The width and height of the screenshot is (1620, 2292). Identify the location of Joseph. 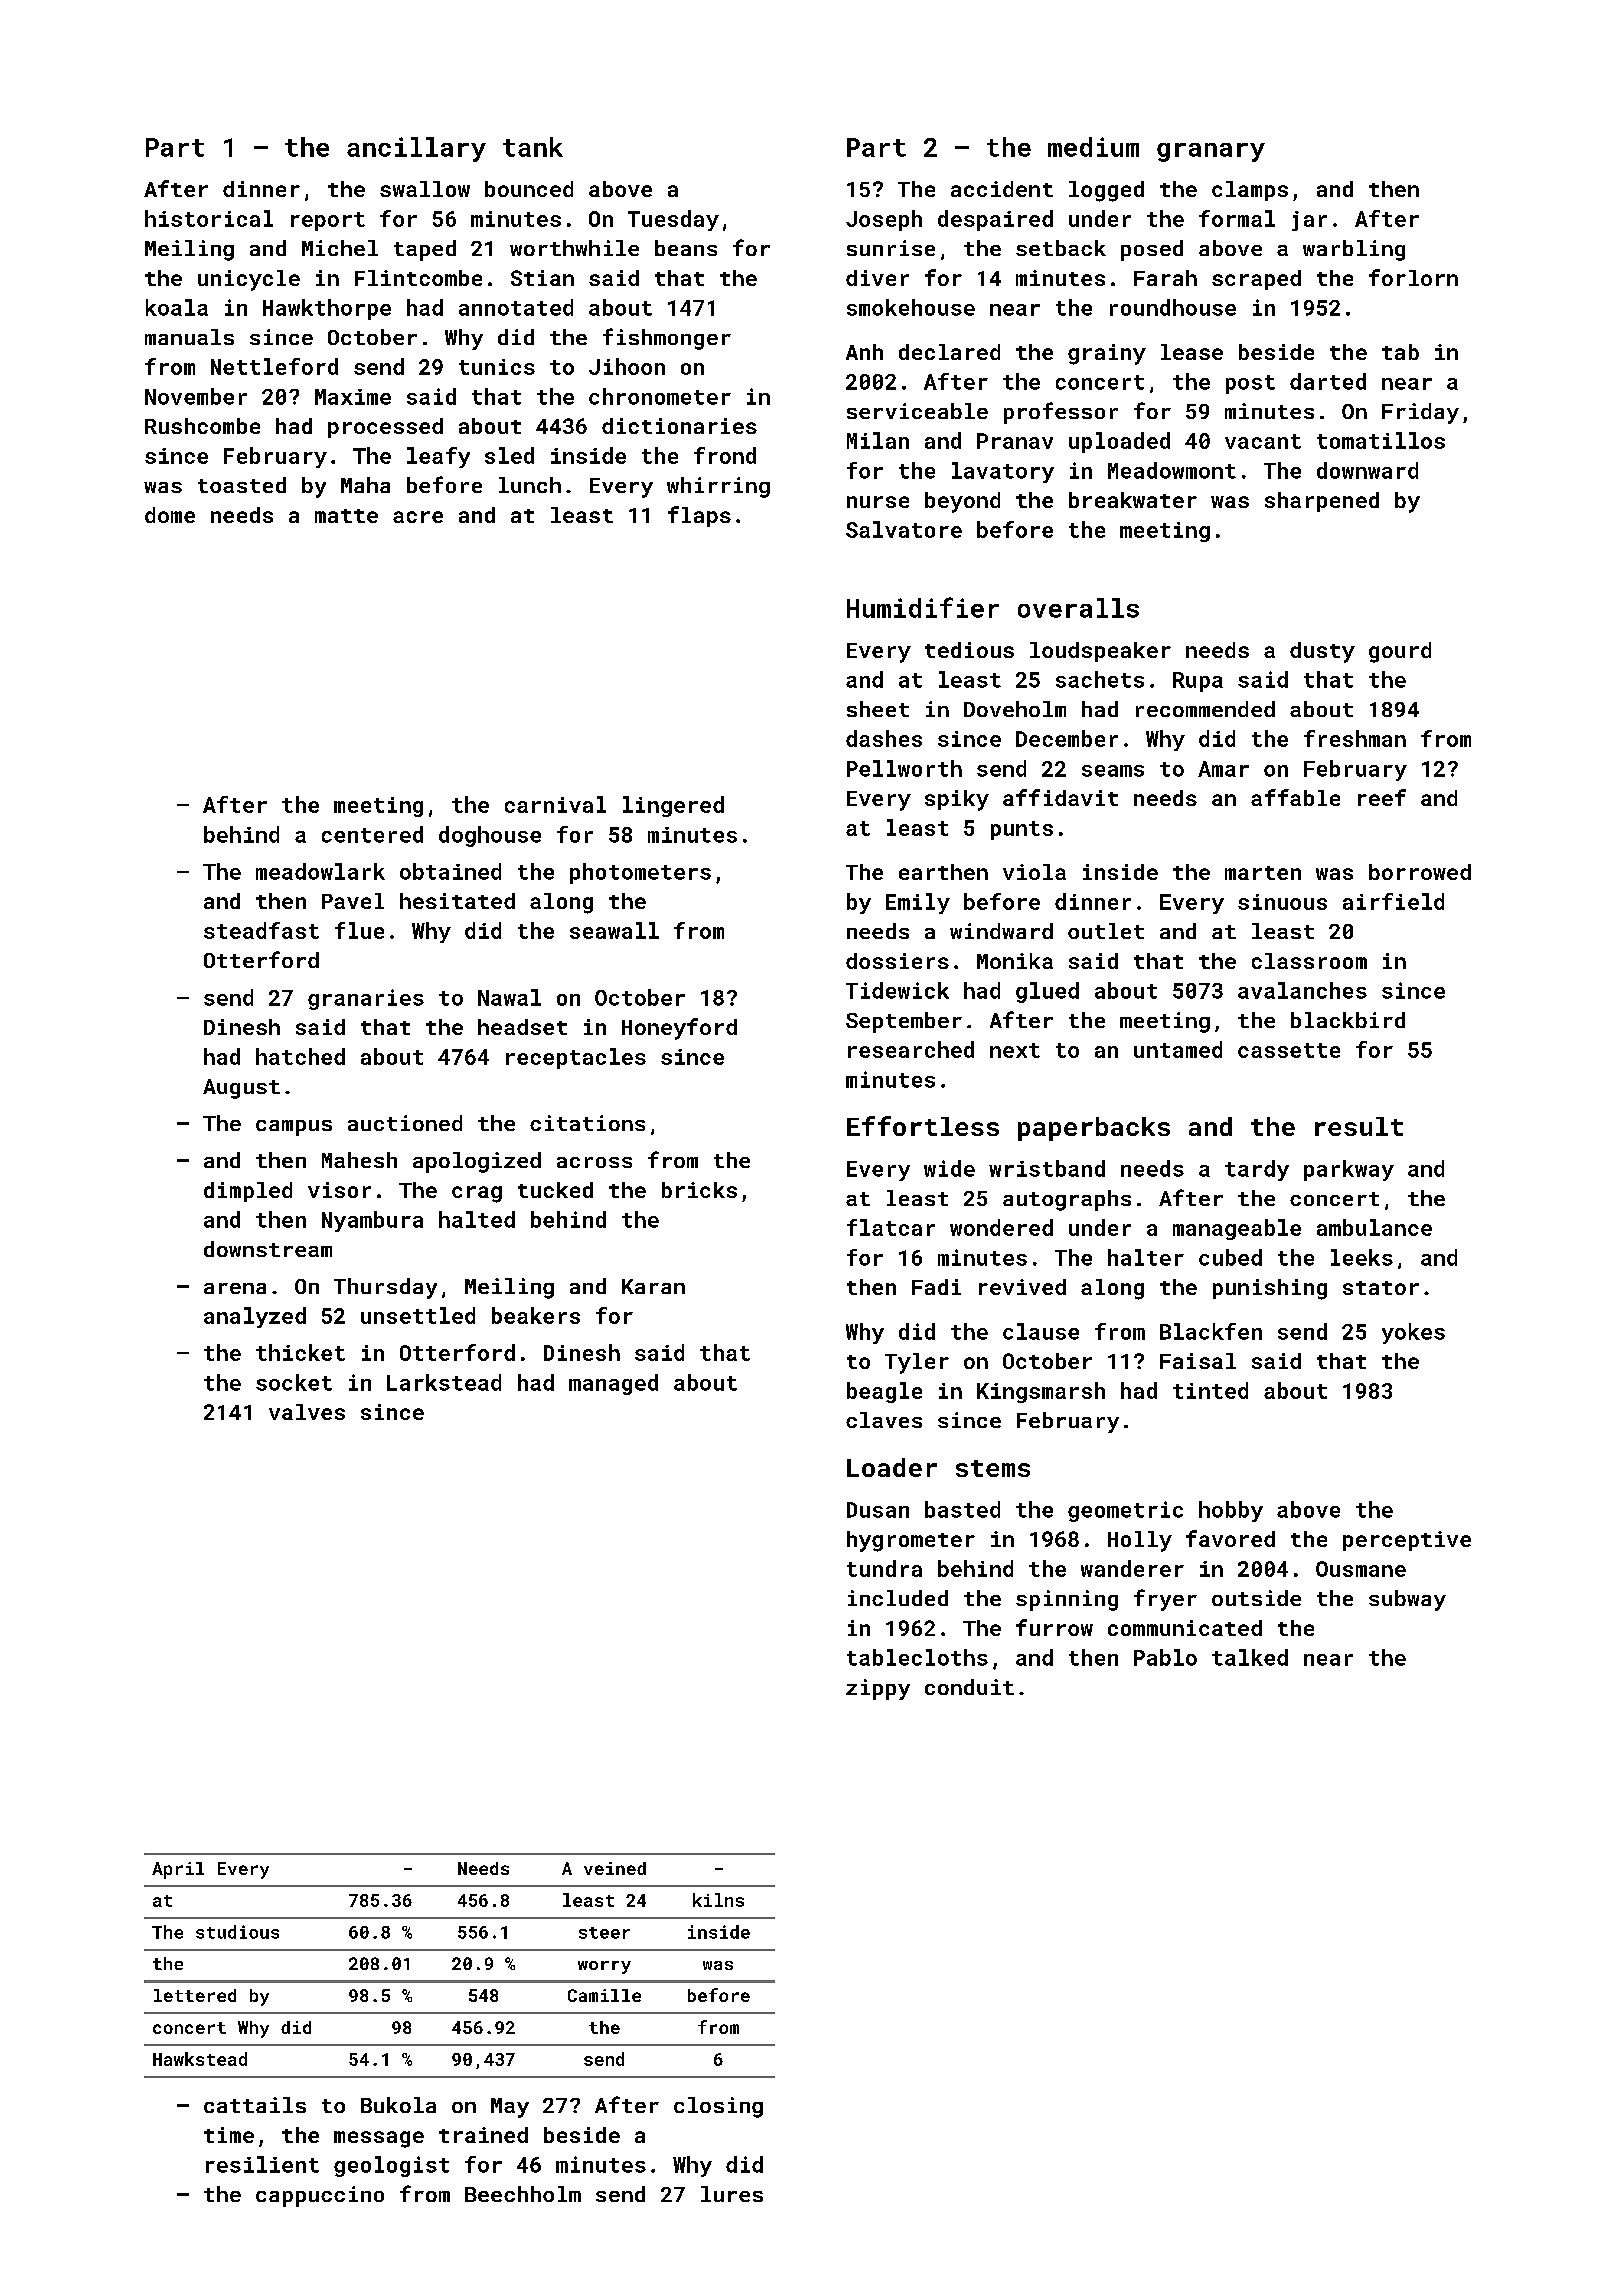
(884, 220).
